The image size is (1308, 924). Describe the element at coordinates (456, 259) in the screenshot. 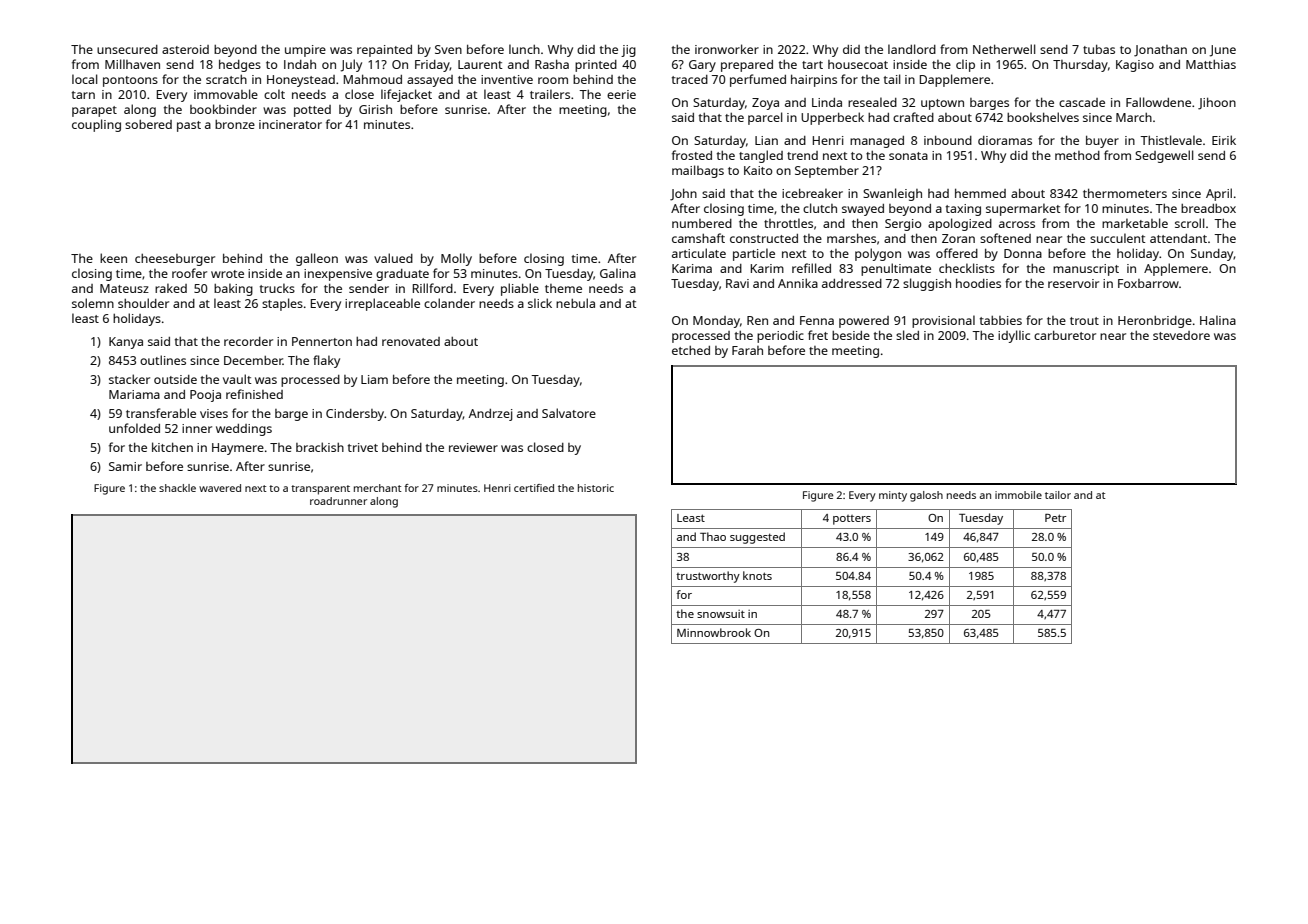

I see `Molly` at that location.
